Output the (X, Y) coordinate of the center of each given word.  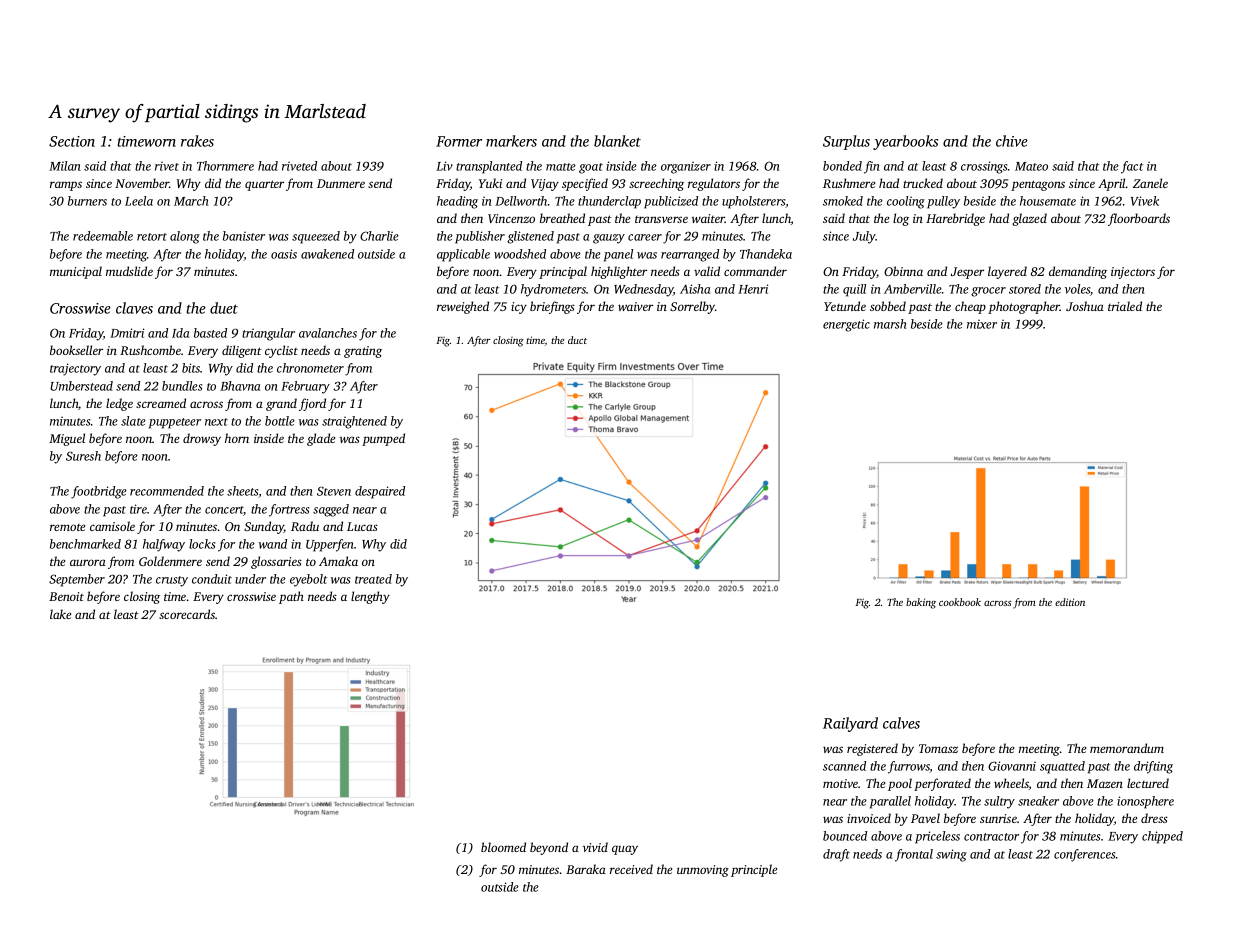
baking (921, 603)
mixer (982, 324)
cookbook (960, 602)
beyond (549, 848)
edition (1070, 602)
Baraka (586, 869)
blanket (617, 141)
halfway (164, 545)
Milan (65, 166)
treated (373, 579)
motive (840, 783)
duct (577, 340)
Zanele (1150, 183)
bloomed (503, 847)
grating (363, 352)
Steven (334, 491)
